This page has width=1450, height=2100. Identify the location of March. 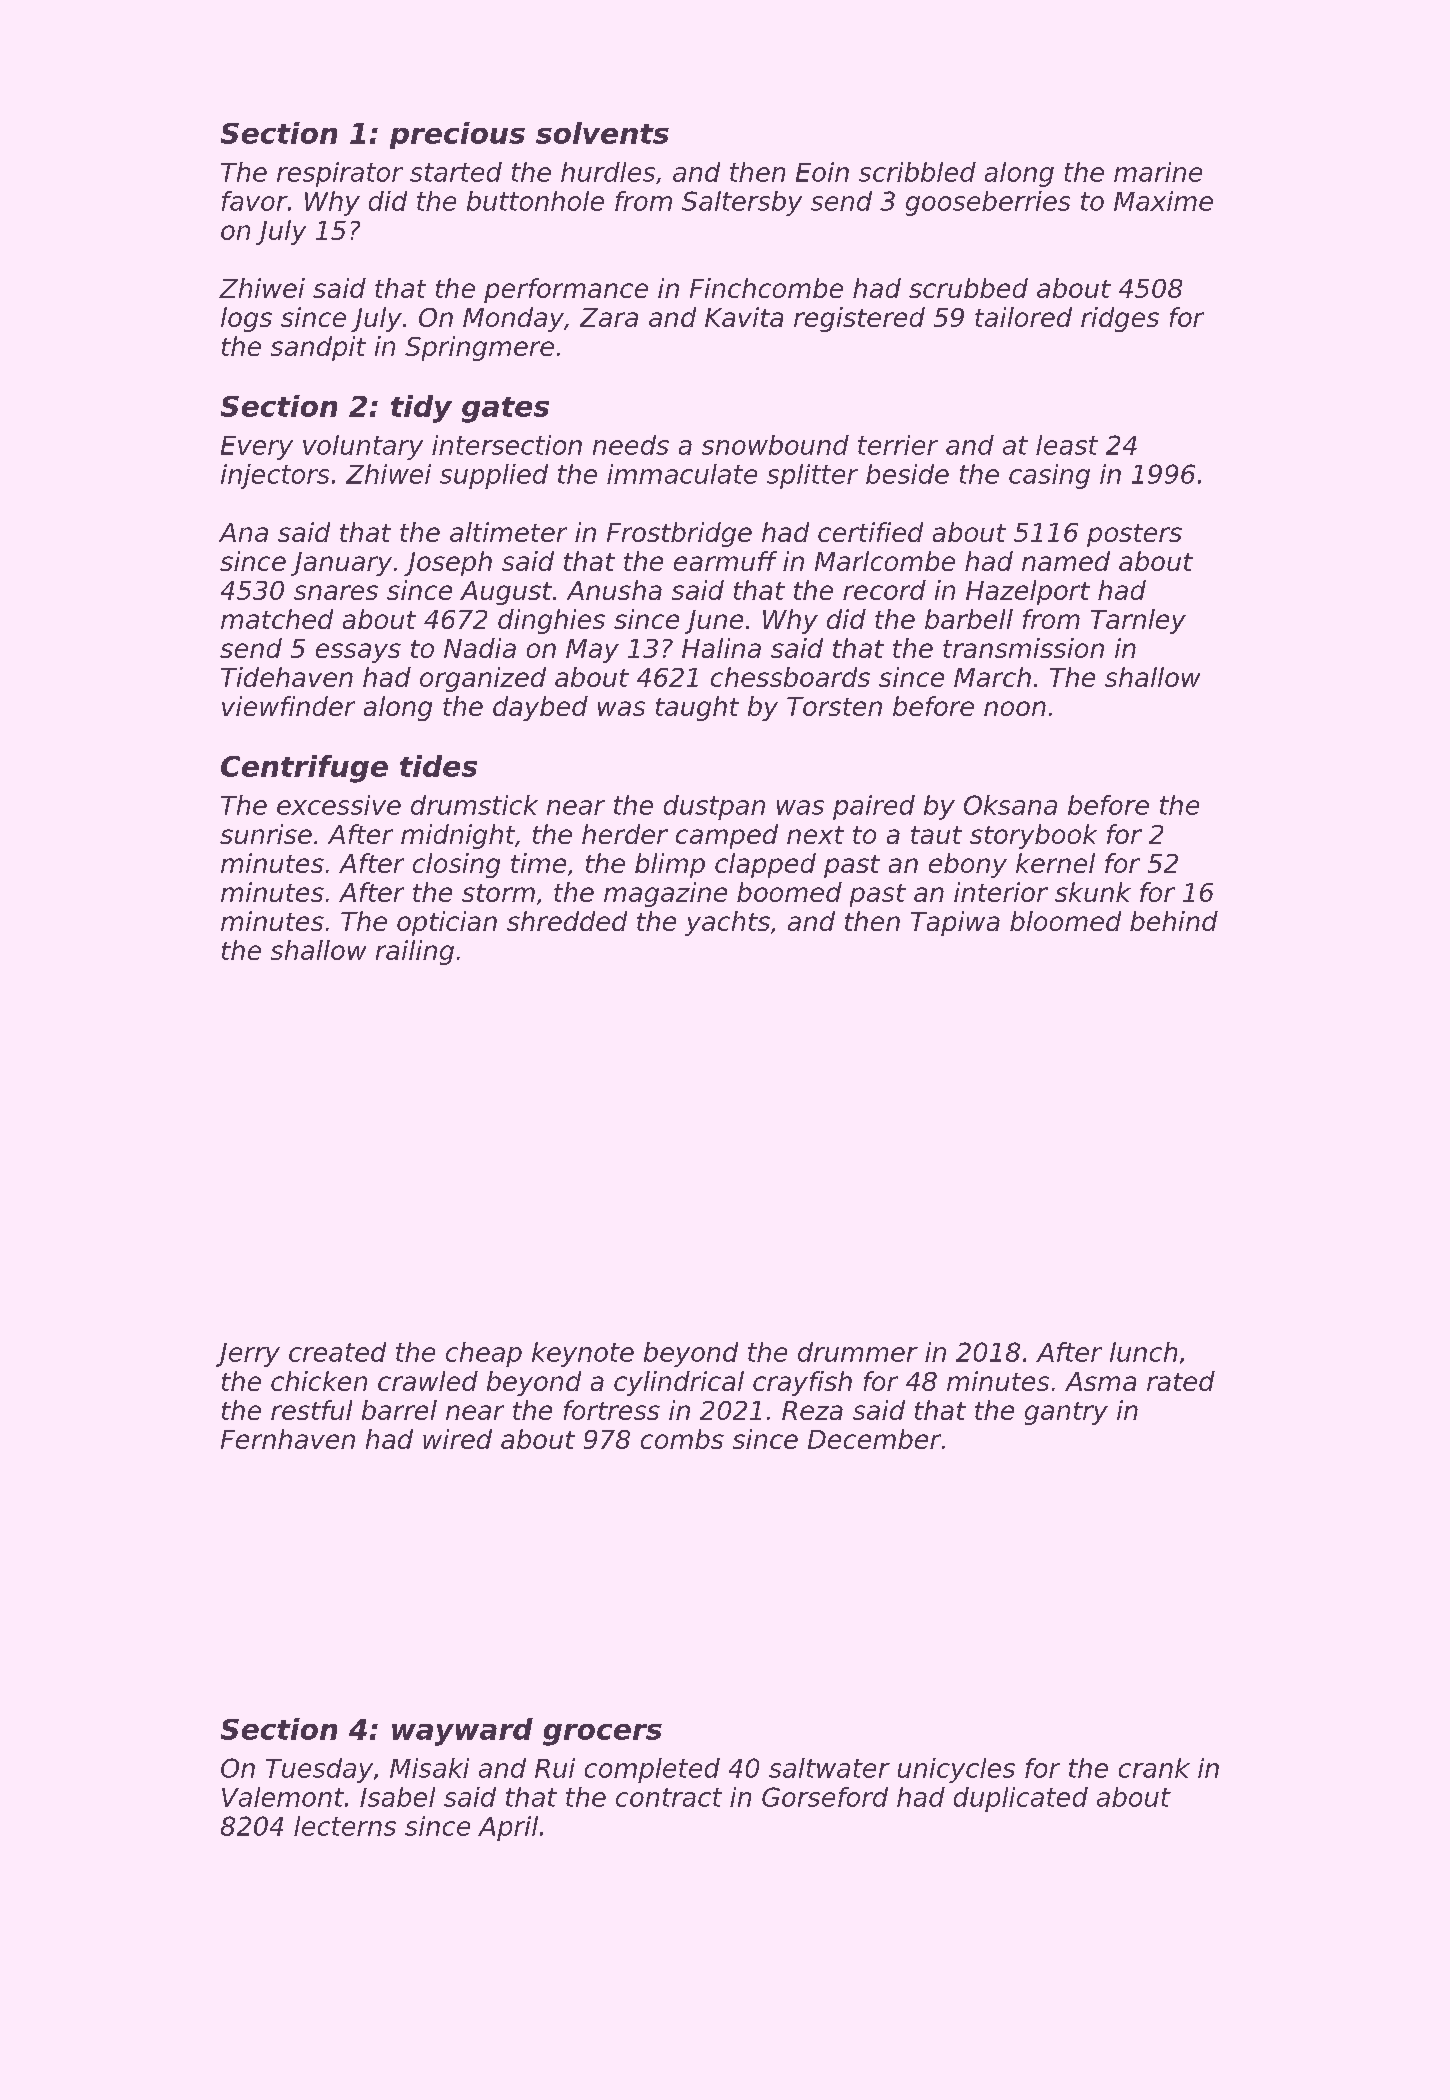
(992, 677).
